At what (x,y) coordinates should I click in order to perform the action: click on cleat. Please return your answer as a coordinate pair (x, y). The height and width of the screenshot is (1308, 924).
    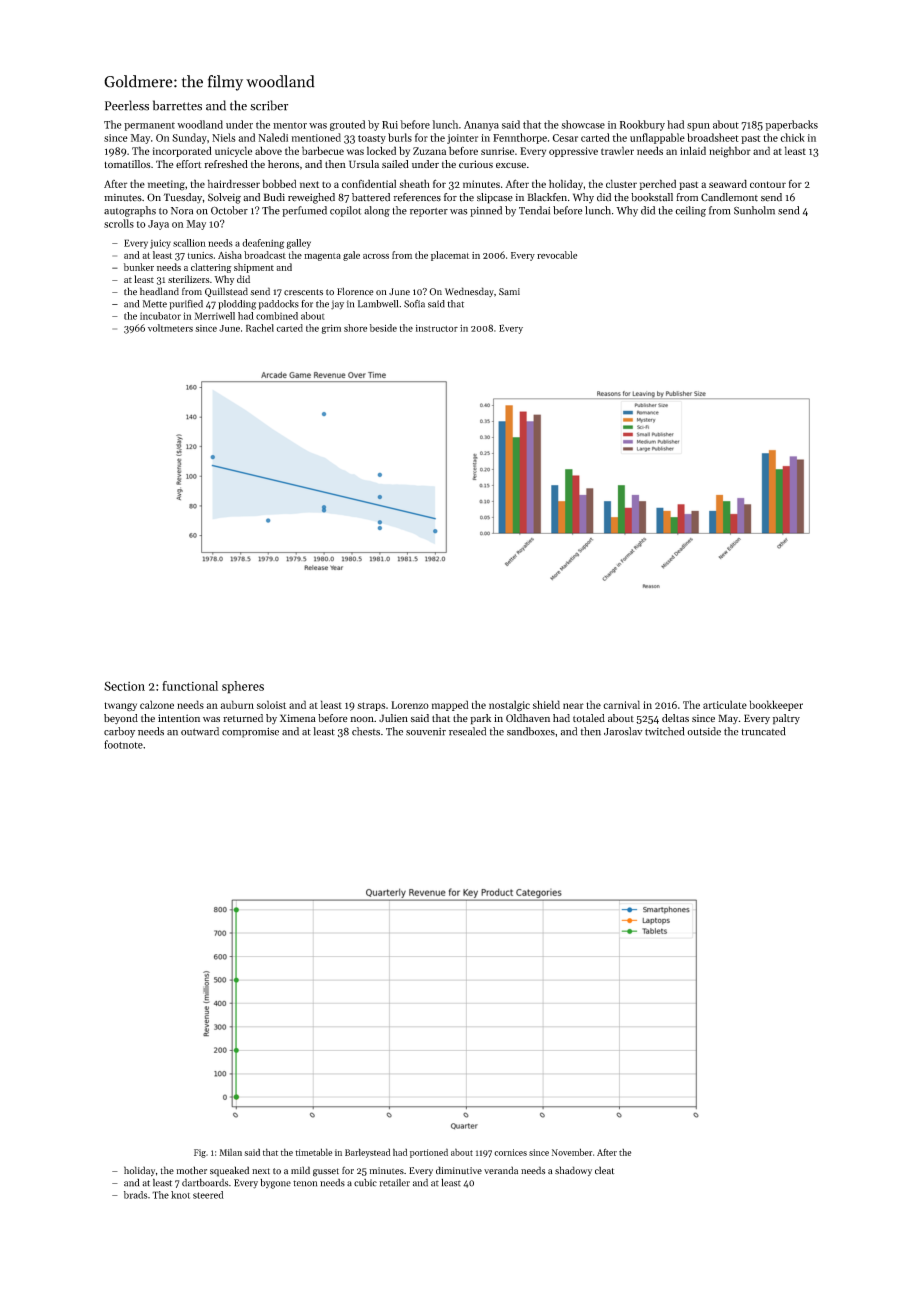
    Looking at the image, I should click on (604, 1170).
